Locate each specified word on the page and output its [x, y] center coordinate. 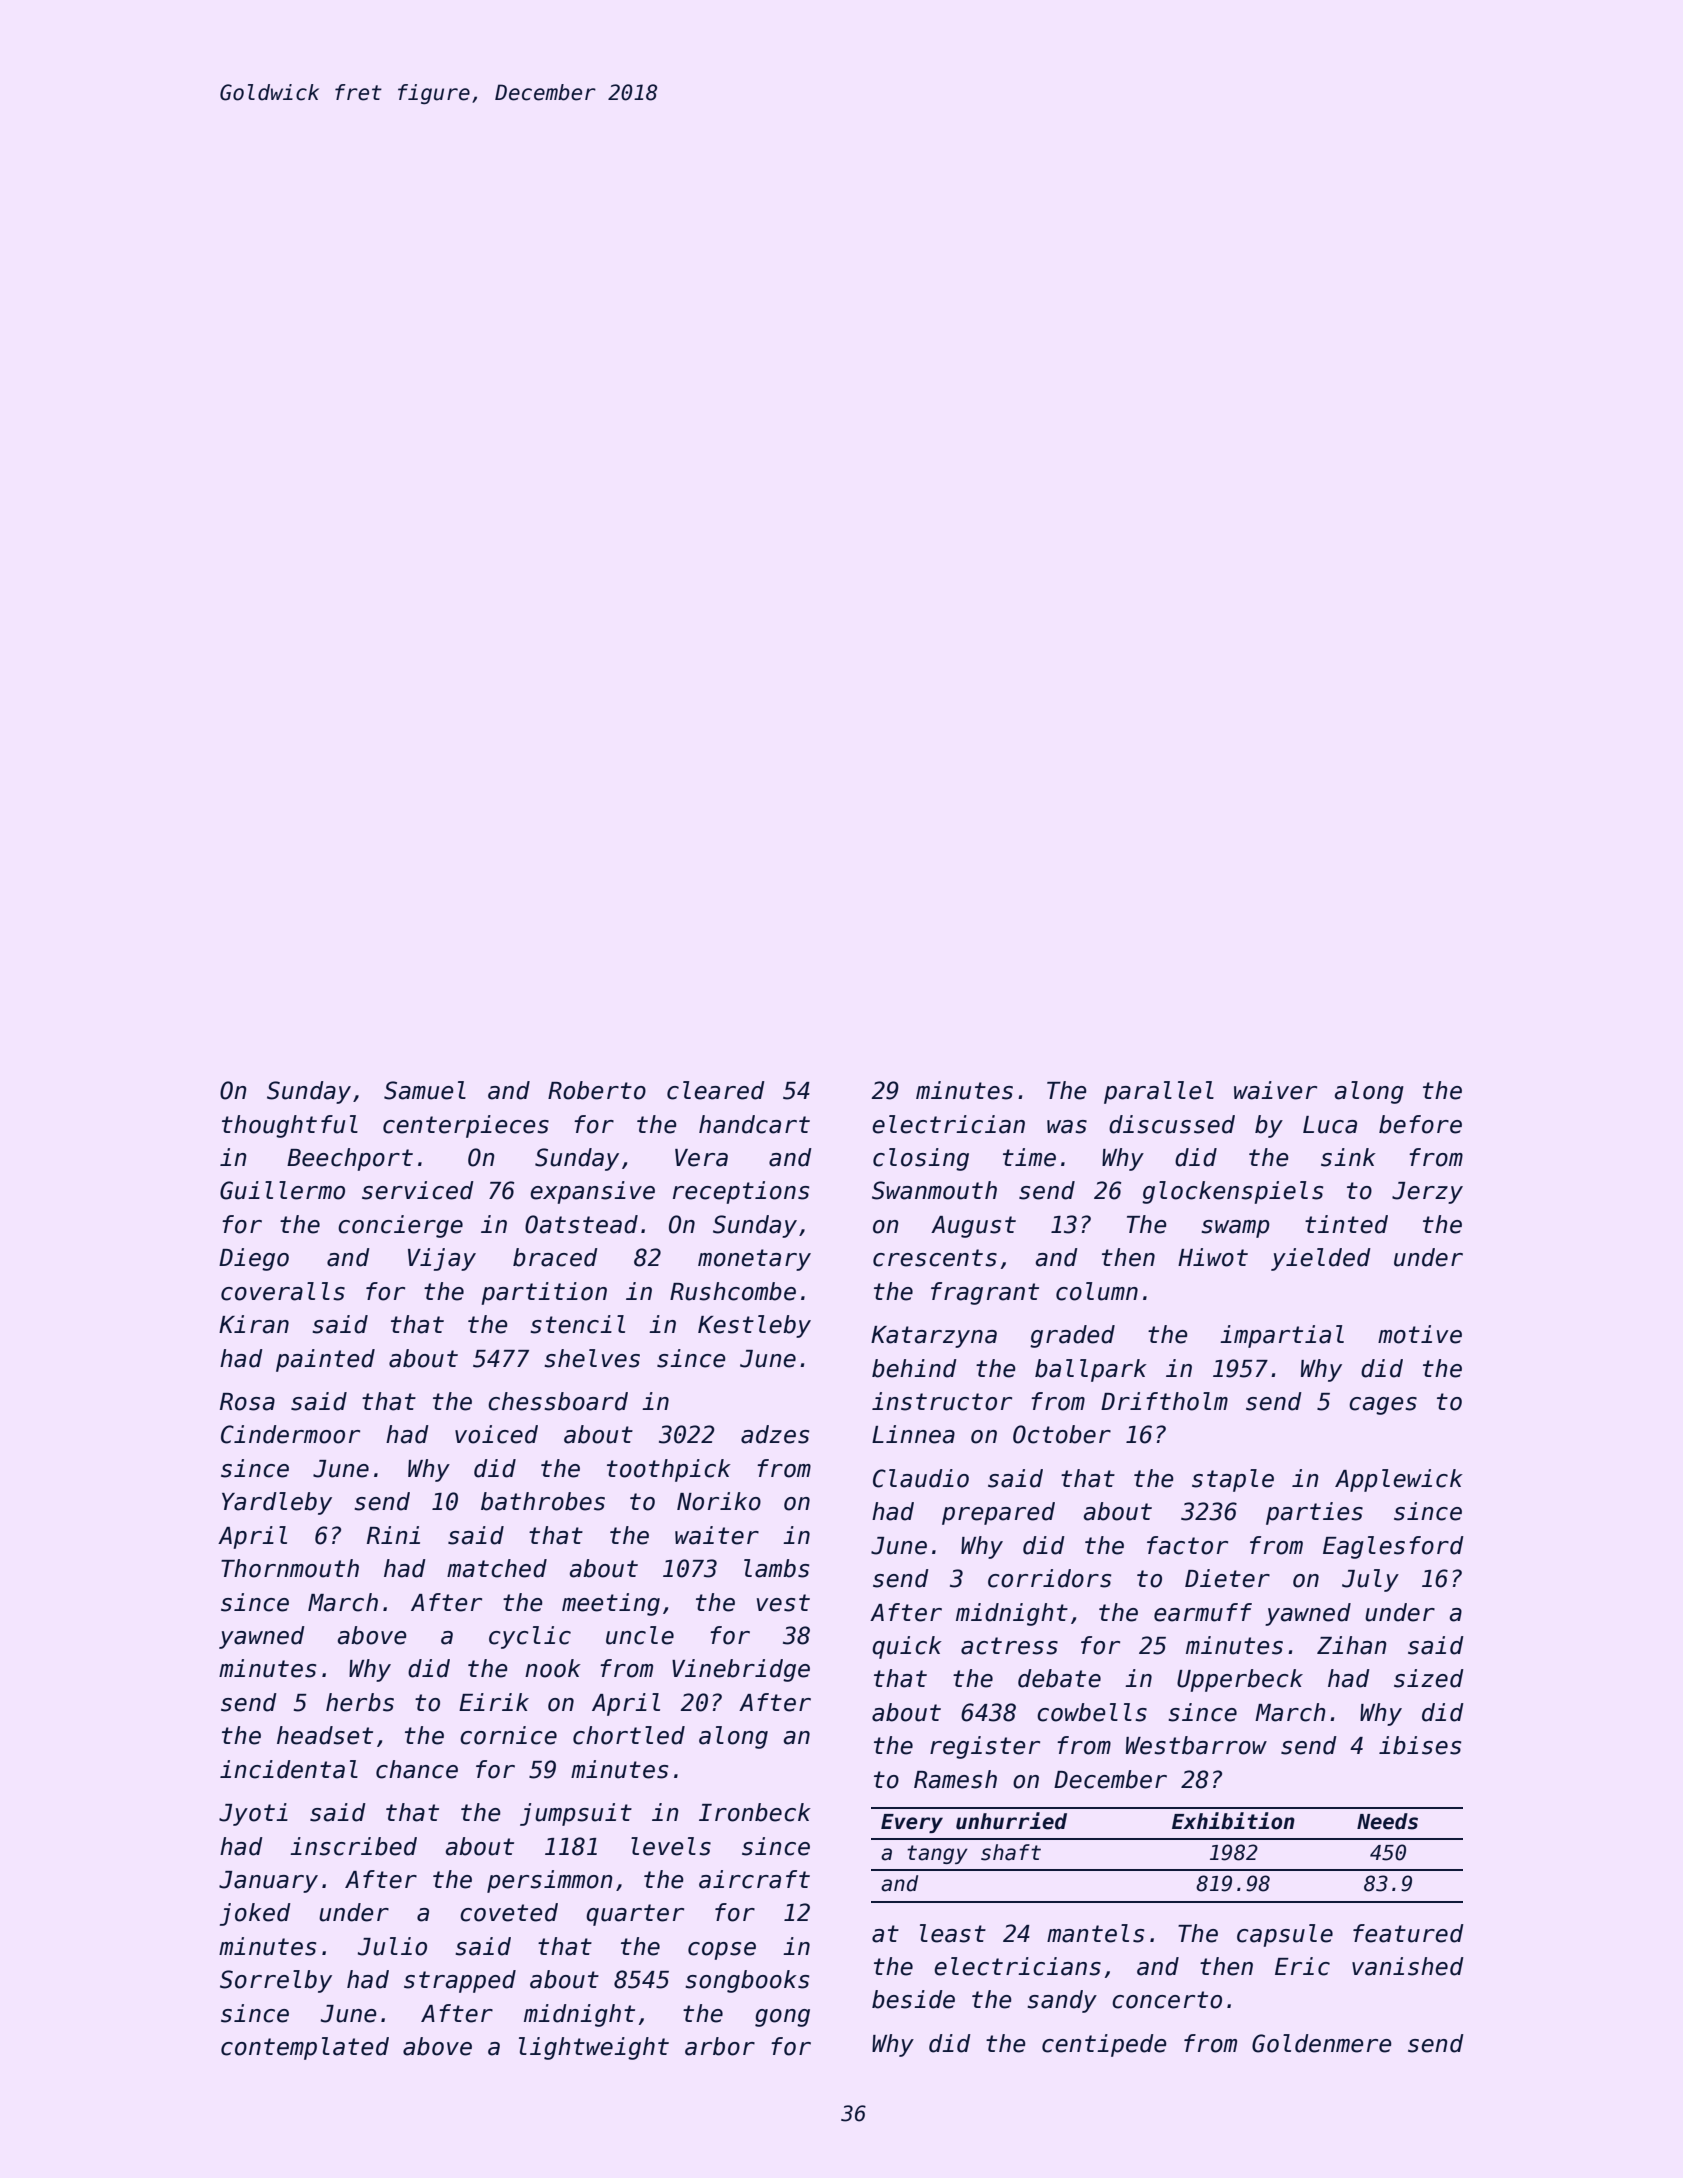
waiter [717, 1535]
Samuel [425, 1090]
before [1420, 1124]
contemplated [305, 2048]
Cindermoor [290, 1434]
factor [1187, 1545]
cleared [716, 1090]
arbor [720, 2046]
